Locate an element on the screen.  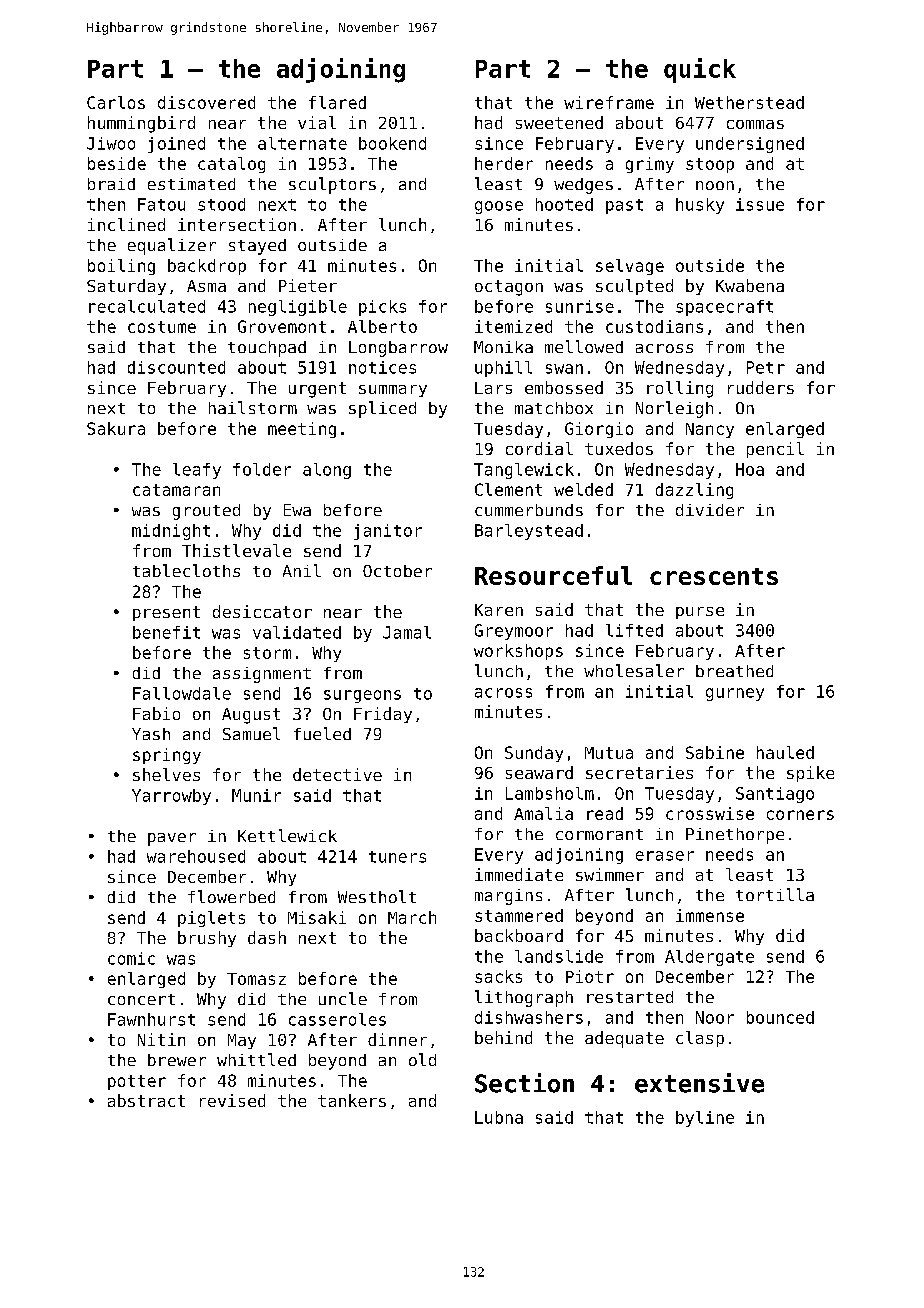
spacecraft is located at coordinates (724, 308).
